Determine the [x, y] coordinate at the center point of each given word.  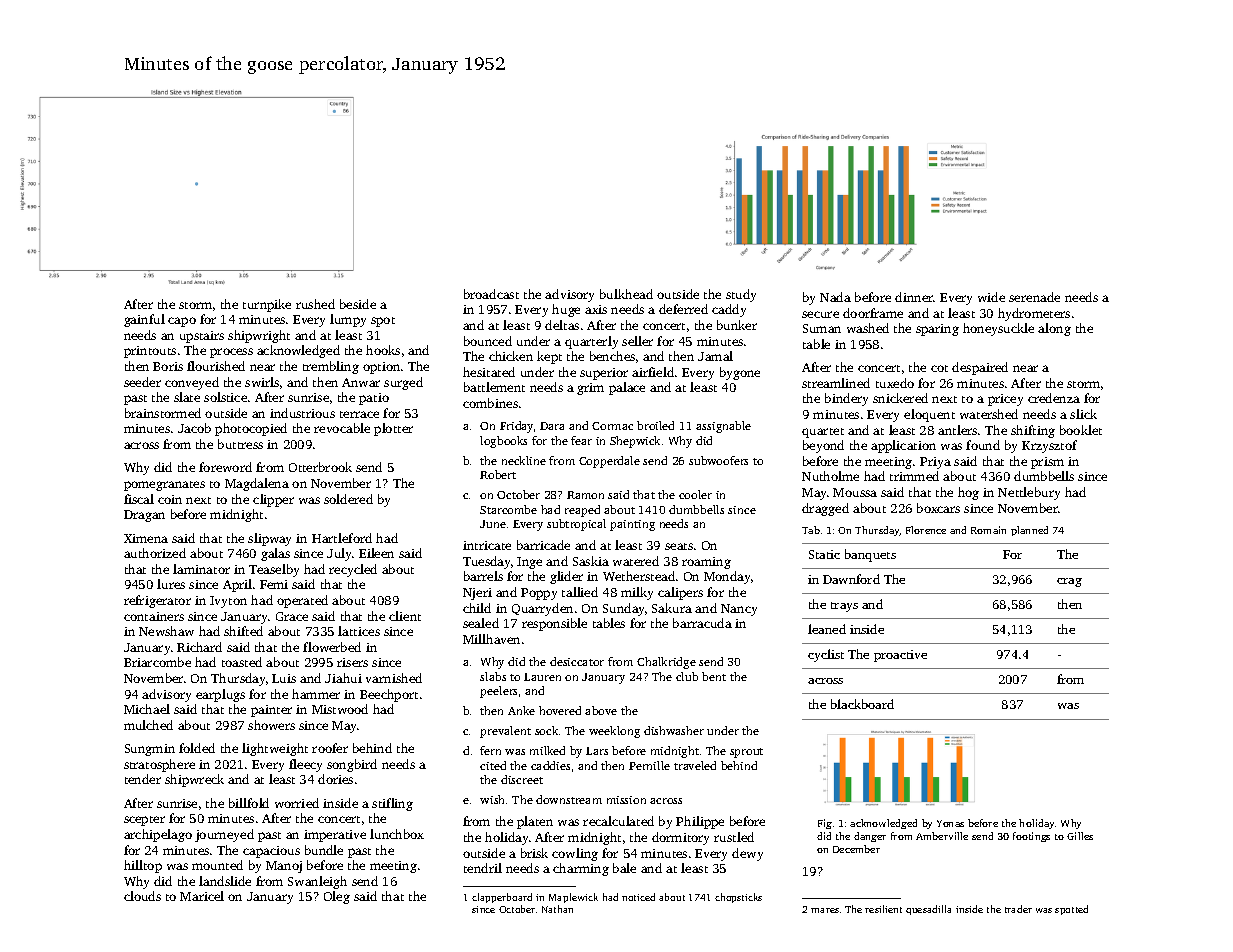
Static [824, 554]
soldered [348, 499]
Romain [988, 530]
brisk [534, 853]
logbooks [503, 442]
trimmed [914, 476]
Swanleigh [317, 882]
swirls [262, 382]
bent [714, 676]
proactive [900, 656]
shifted [243, 631]
